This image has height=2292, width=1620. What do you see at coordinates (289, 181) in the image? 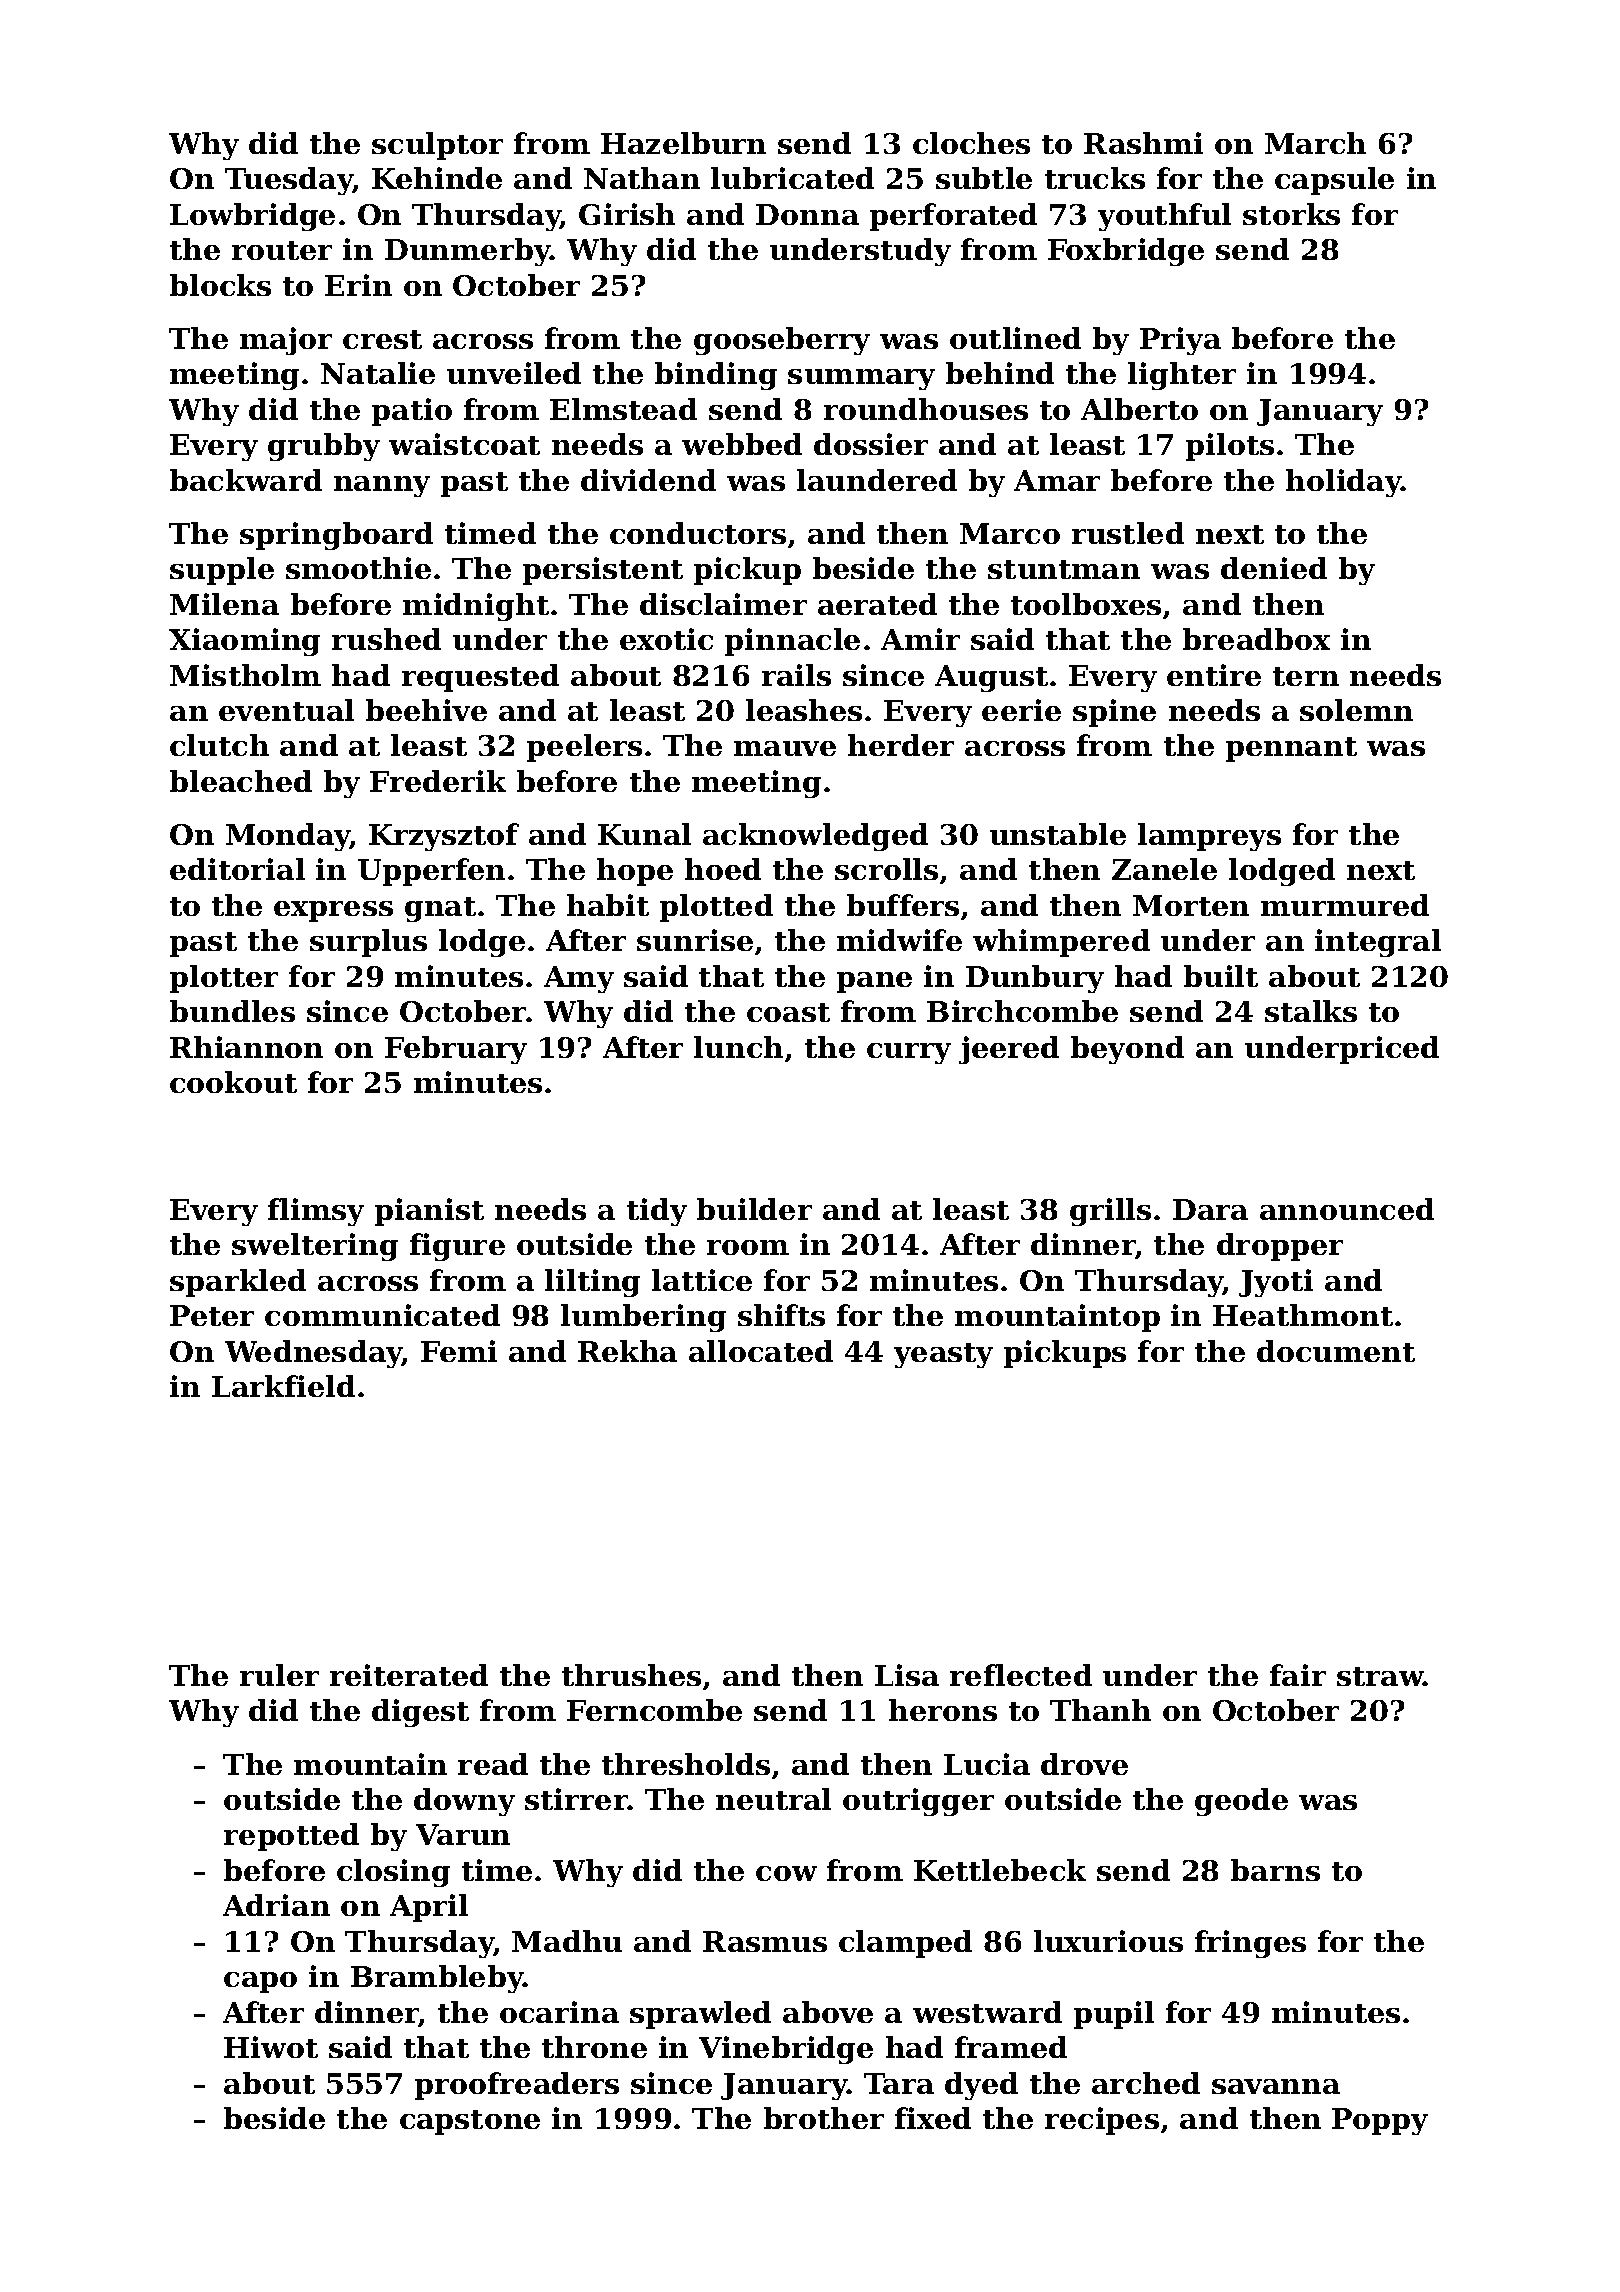
I see `Tuesday` at bounding box center [289, 181].
